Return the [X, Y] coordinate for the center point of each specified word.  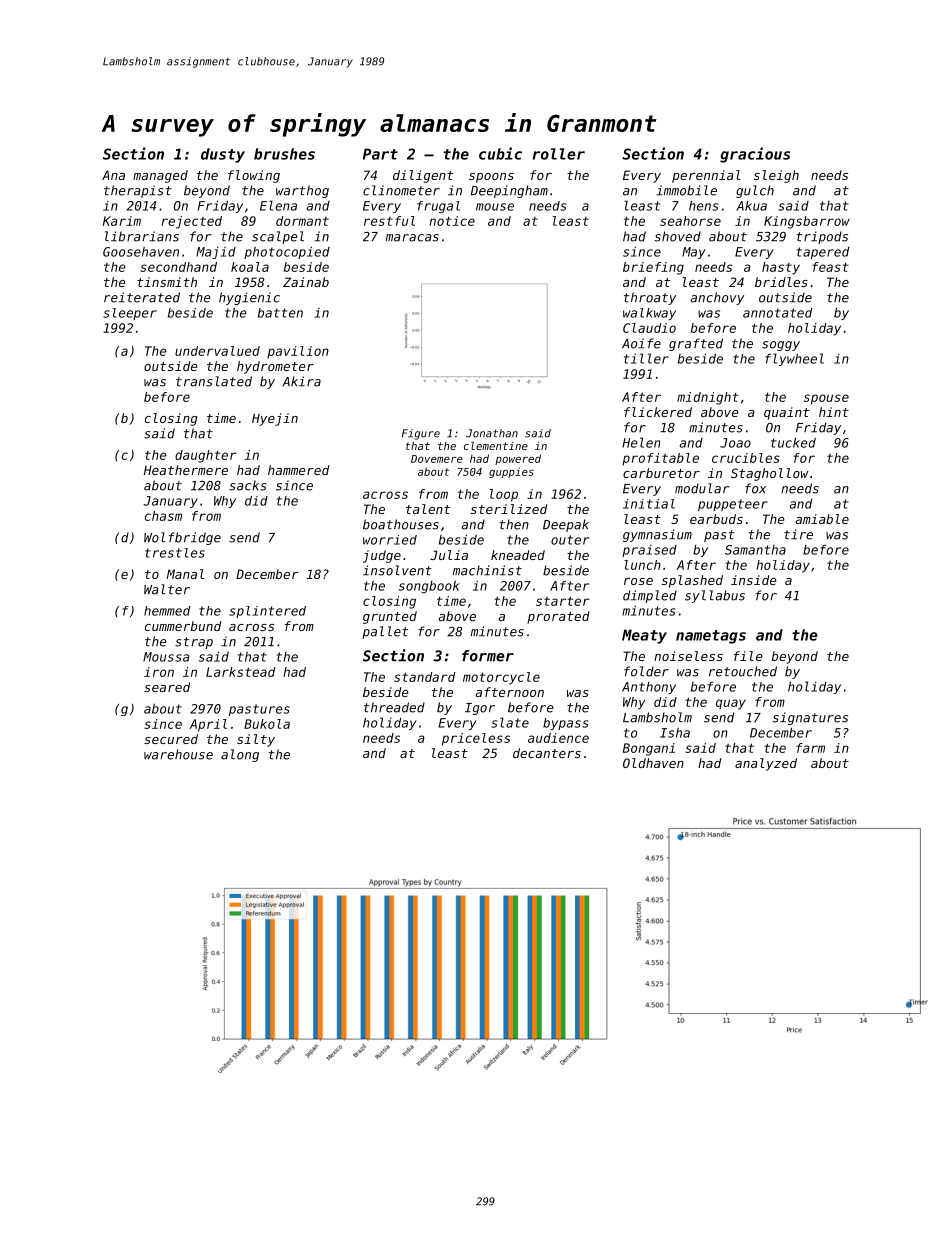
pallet [385, 632]
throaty [650, 298]
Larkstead [240, 672]
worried [390, 540]
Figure [421, 434]
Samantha [755, 550]
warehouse [178, 754]
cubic [500, 153]
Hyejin [275, 419]
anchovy [717, 298]
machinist [487, 570]
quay [731, 704]
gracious [755, 155]
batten [280, 313]
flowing [254, 176]
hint [834, 412]
